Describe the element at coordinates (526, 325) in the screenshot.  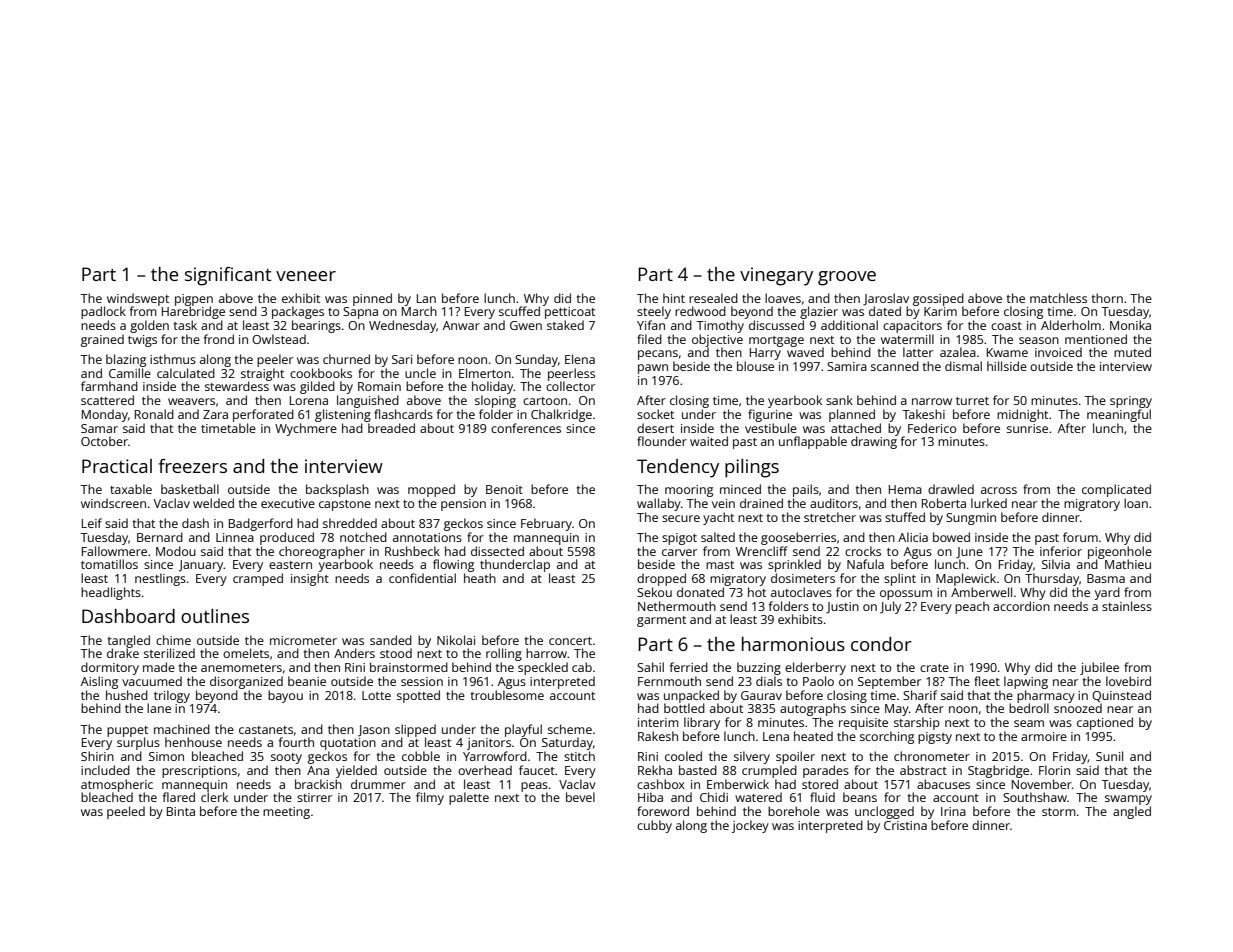
I see `Gwen` at that location.
